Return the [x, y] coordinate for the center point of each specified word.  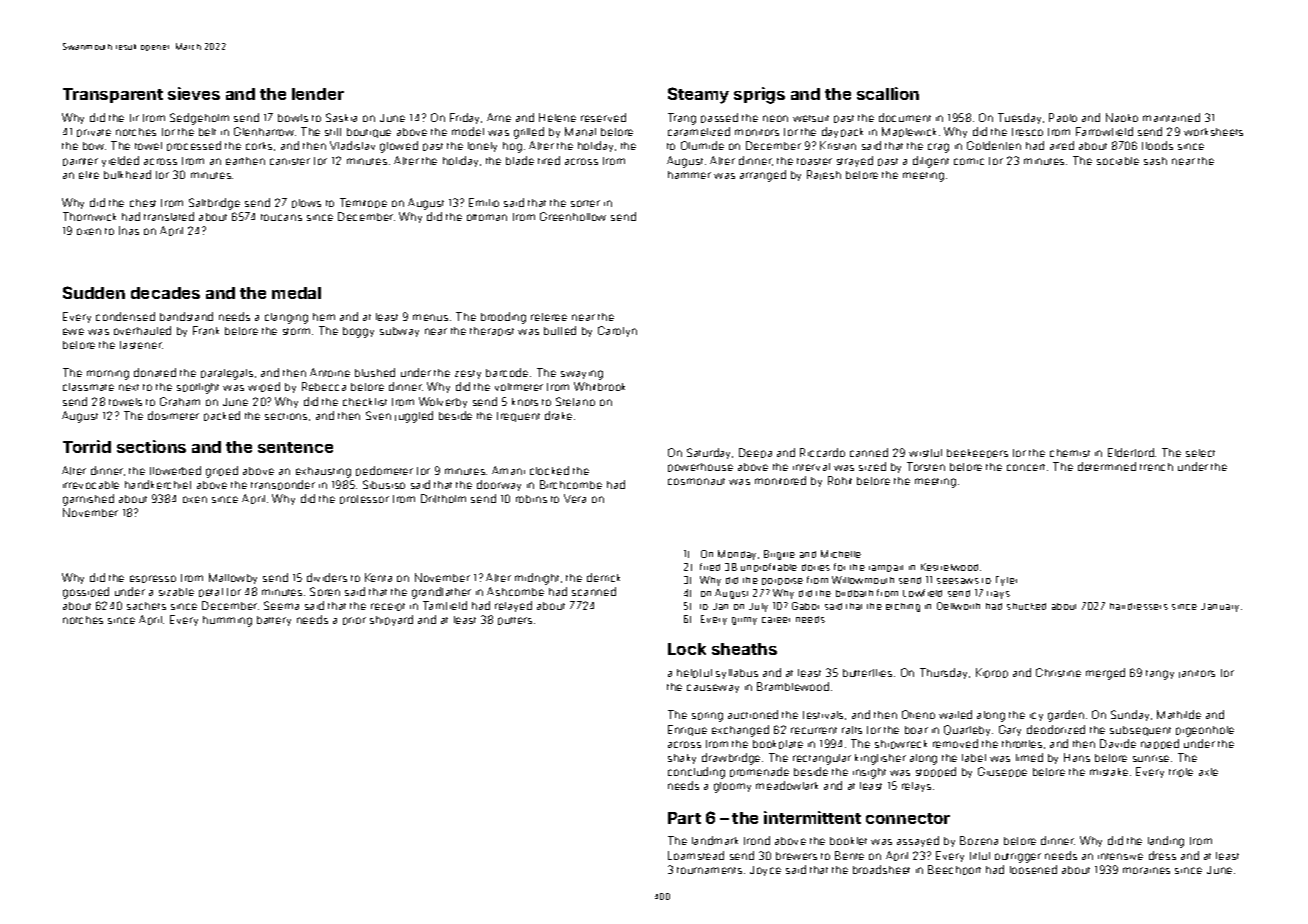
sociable [1118, 161]
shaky [682, 759]
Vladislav [352, 145]
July [758, 607]
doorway [499, 485]
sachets [146, 606]
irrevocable [91, 485]
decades [165, 293]
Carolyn [617, 331]
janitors [1197, 674]
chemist [1070, 453]
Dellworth [958, 606]
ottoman [487, 217]
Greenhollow [573, 216]
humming [227, 621]
